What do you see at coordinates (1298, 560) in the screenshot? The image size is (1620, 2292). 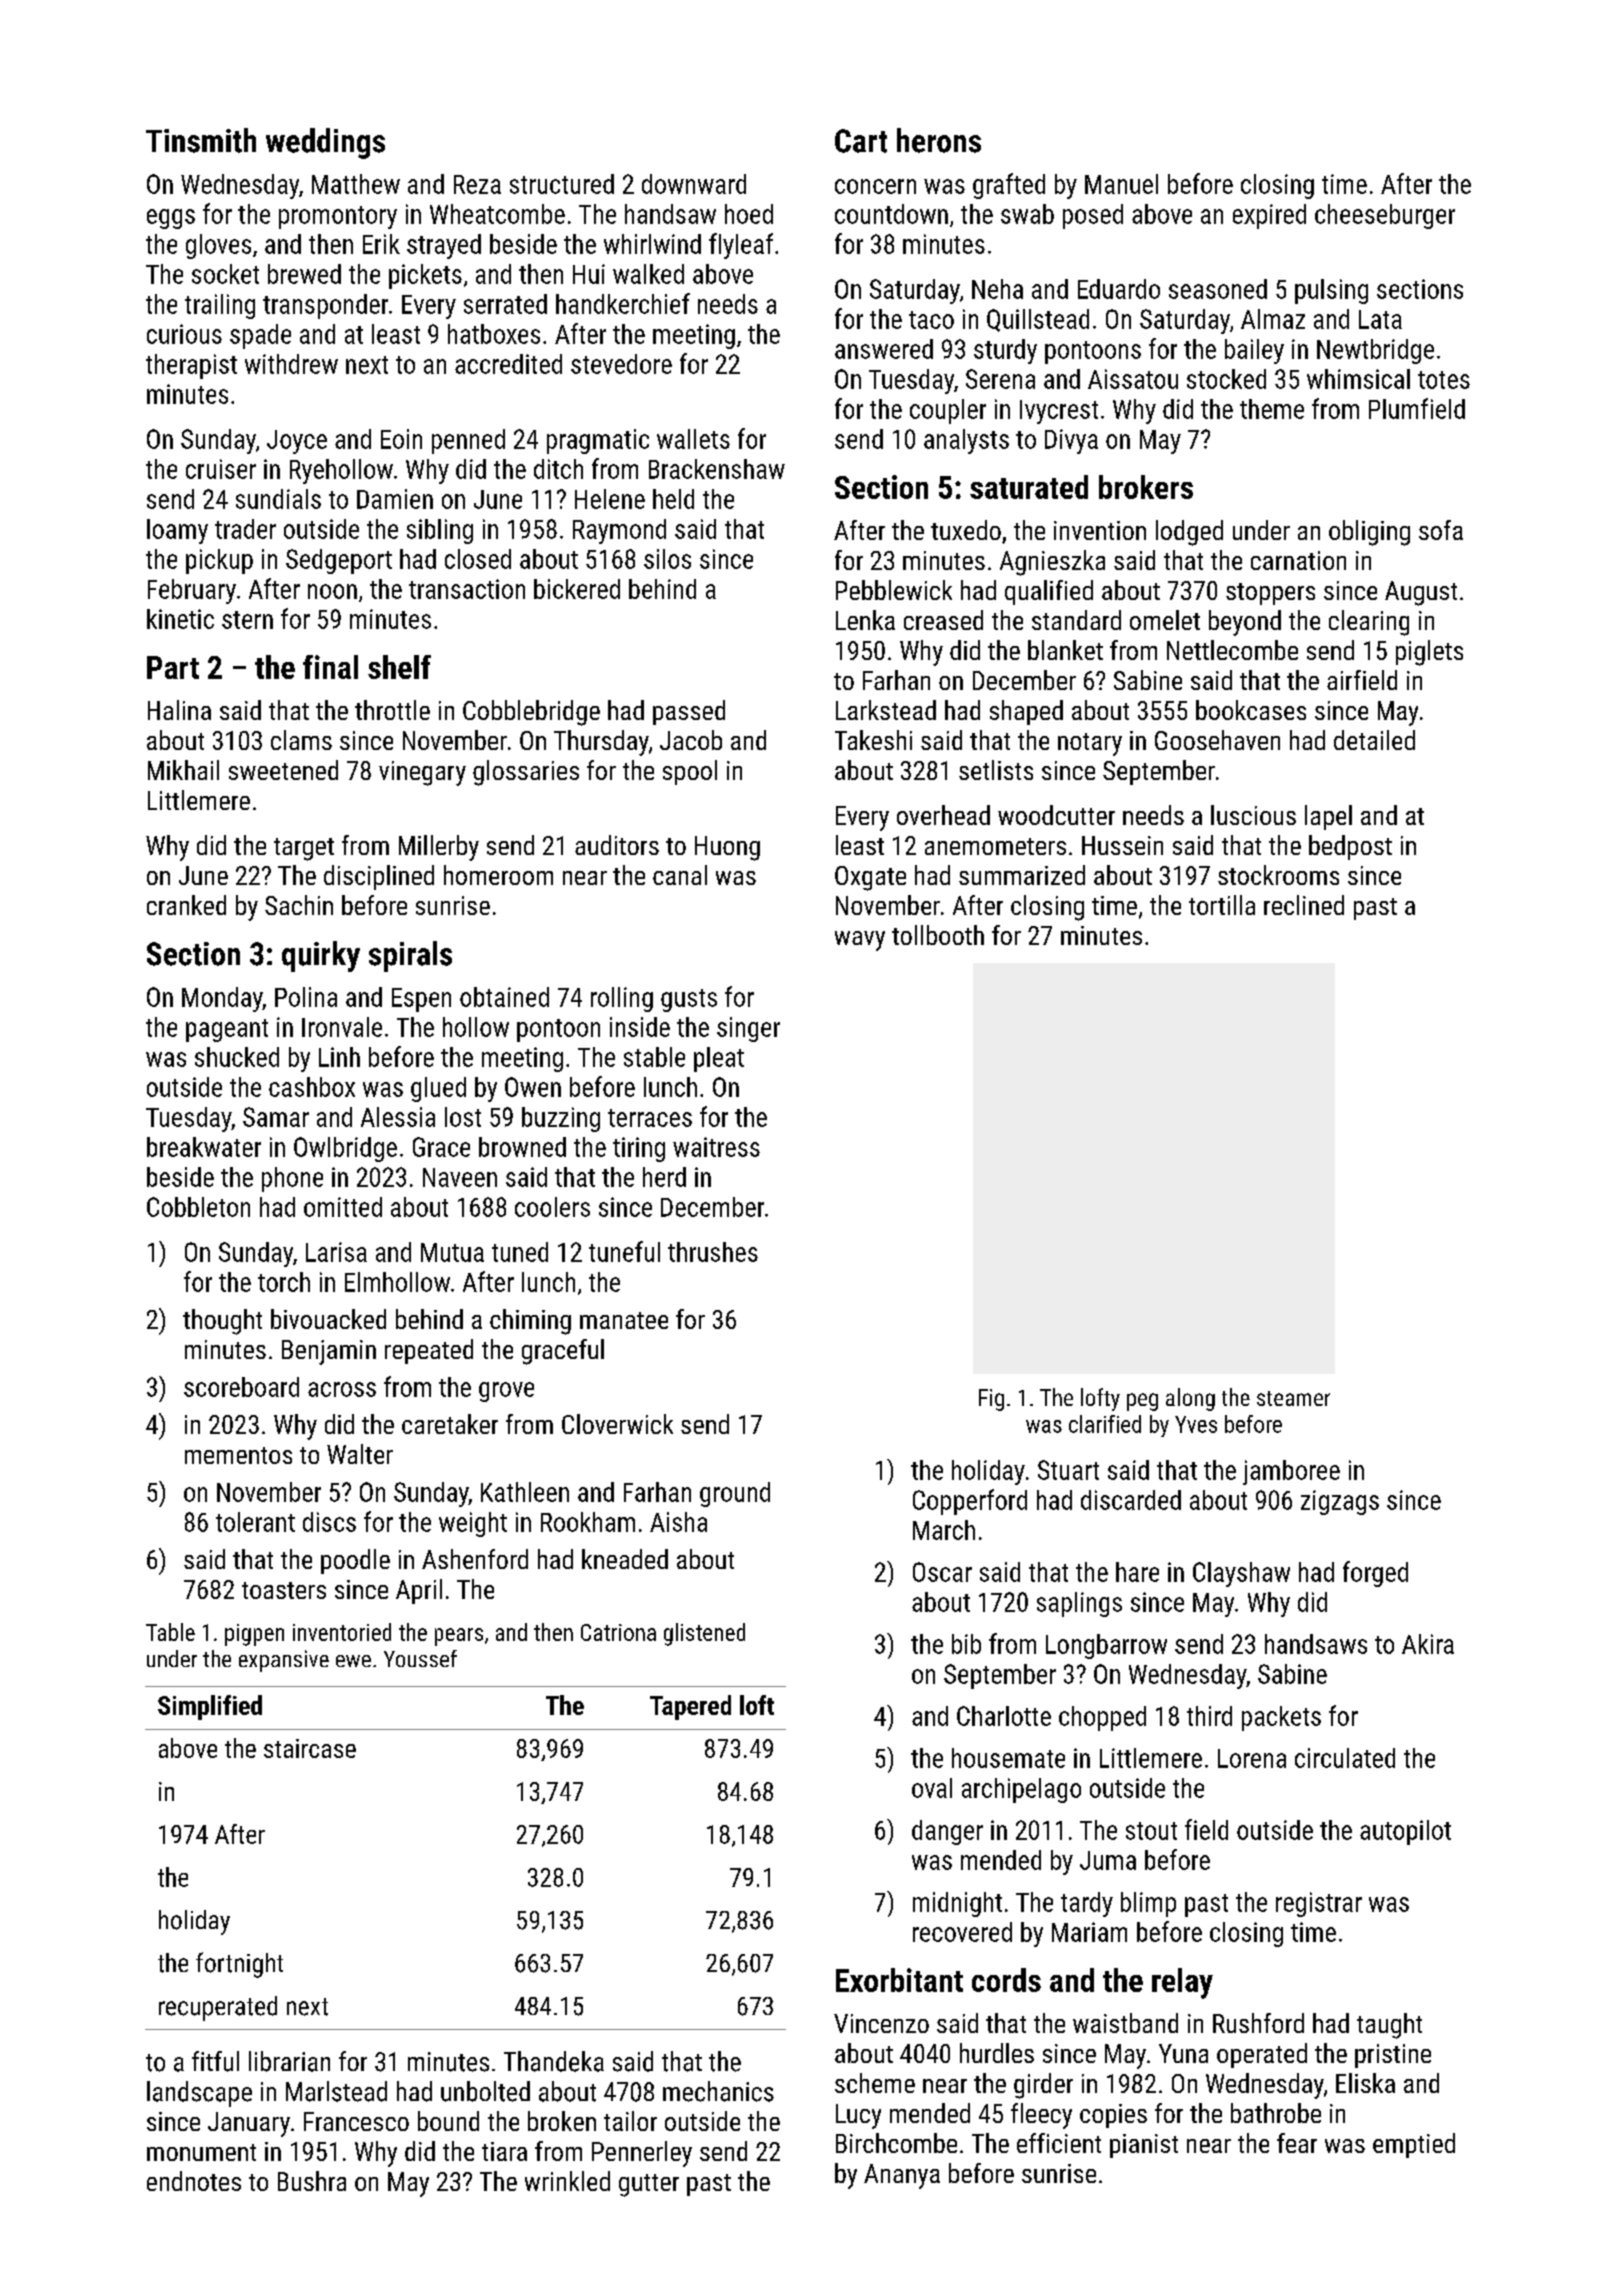 I see `carnation` at bounding box center [1298, 560].
